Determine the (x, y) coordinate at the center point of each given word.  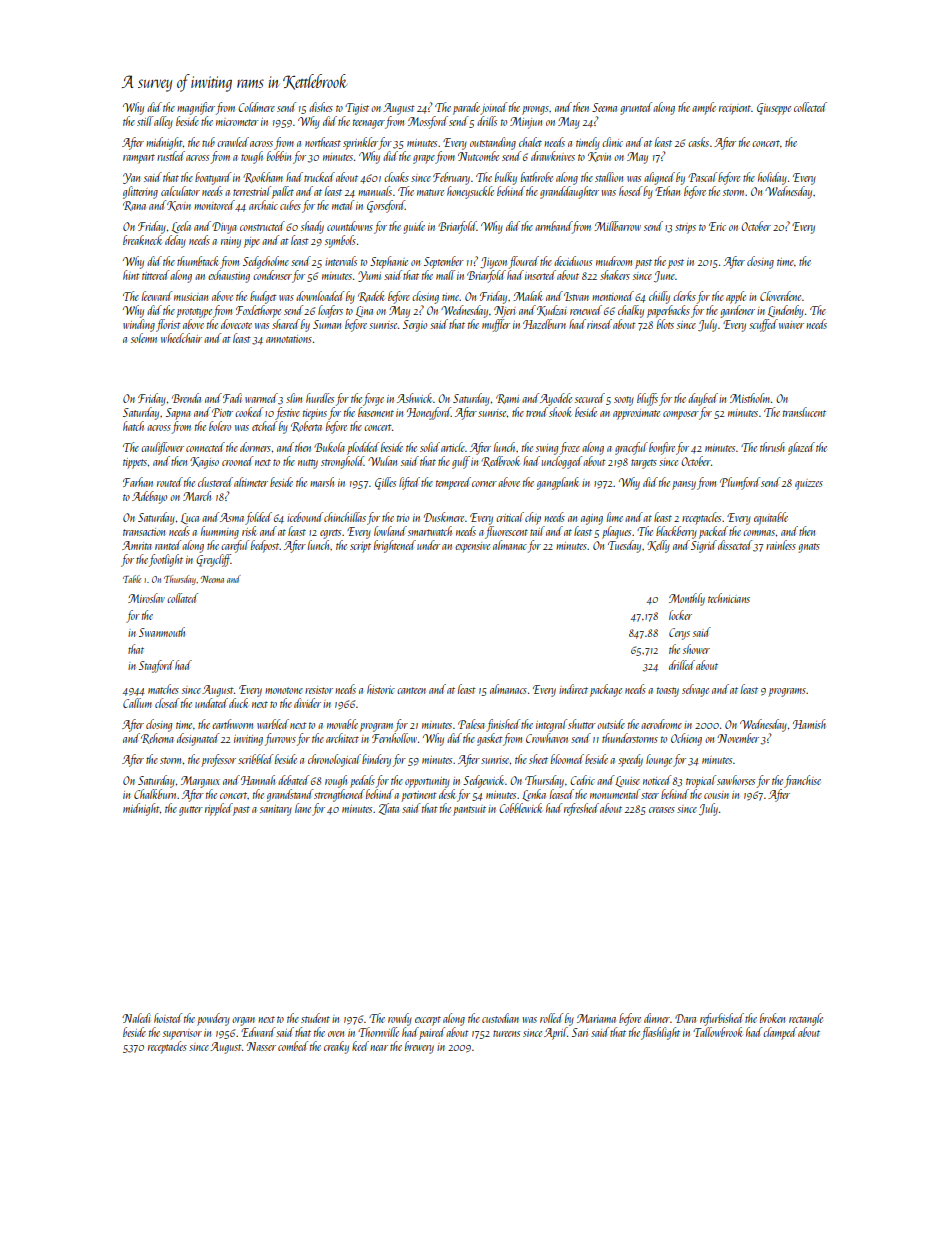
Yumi (369, 276)
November (738, 738)
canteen (411, 690)
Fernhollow (394, 738)
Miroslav (146, 598)
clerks (684, 296)
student (315, 1018)
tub (208, 142)
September (444, 262)
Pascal (702, 177)
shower (696, 649)
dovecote (236, 324)
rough (336, 781)
